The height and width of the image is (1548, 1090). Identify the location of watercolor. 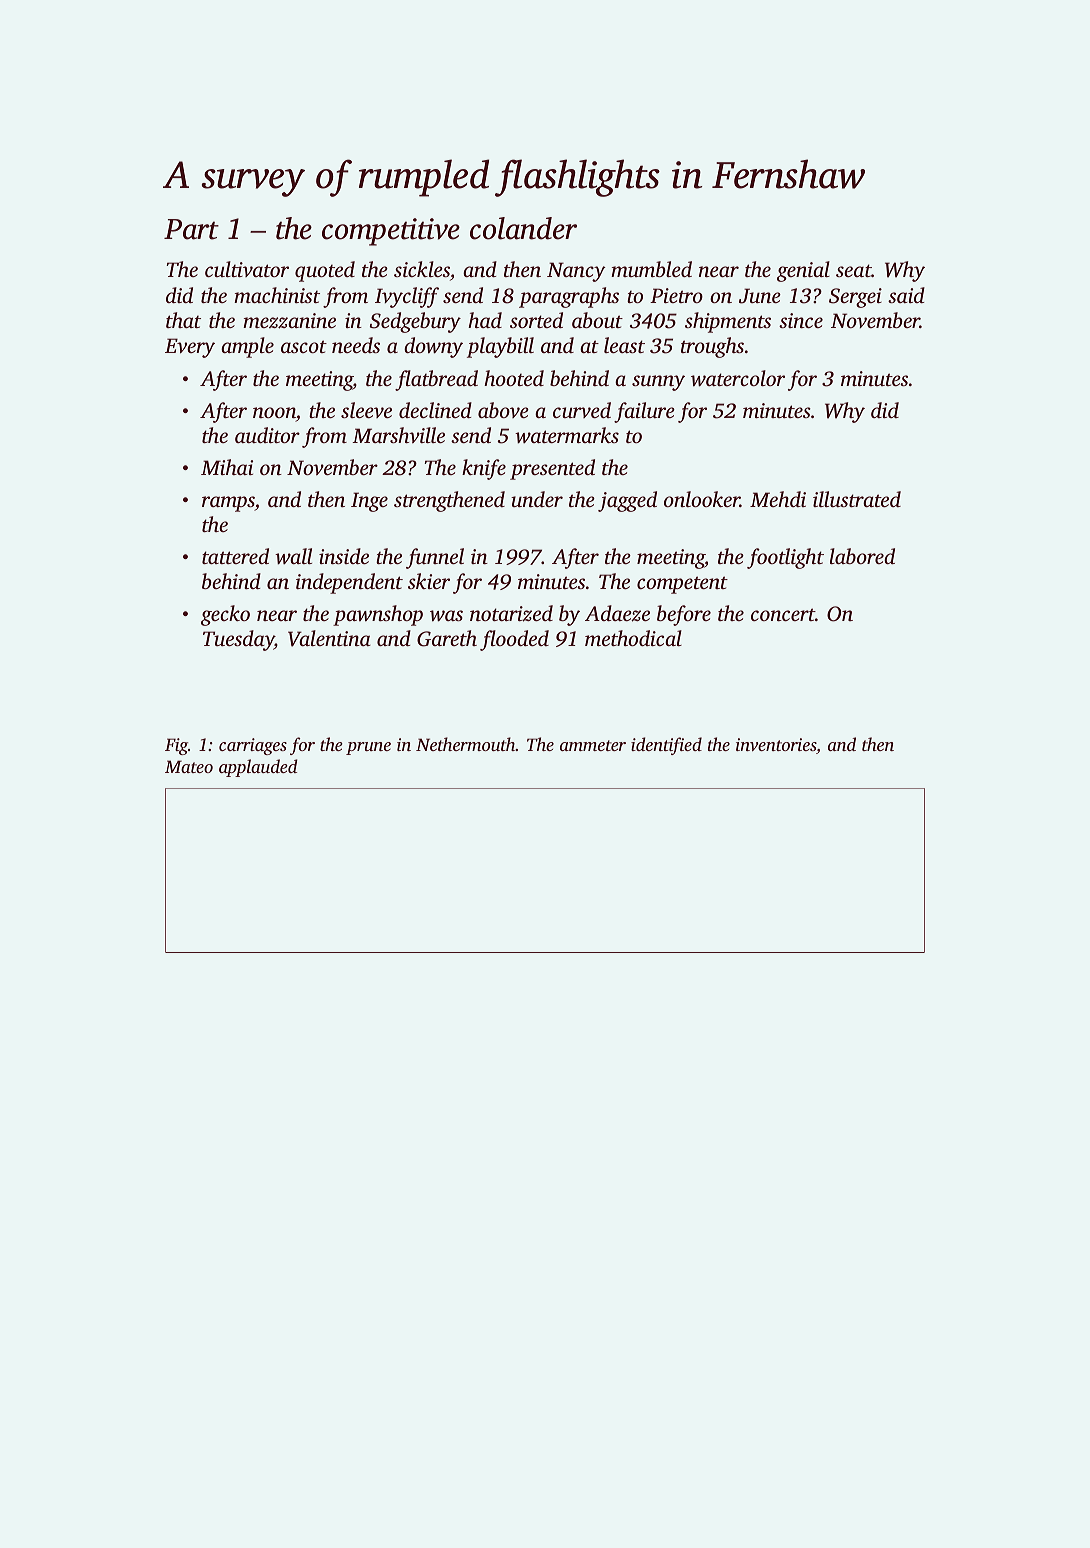
(738, 378).
